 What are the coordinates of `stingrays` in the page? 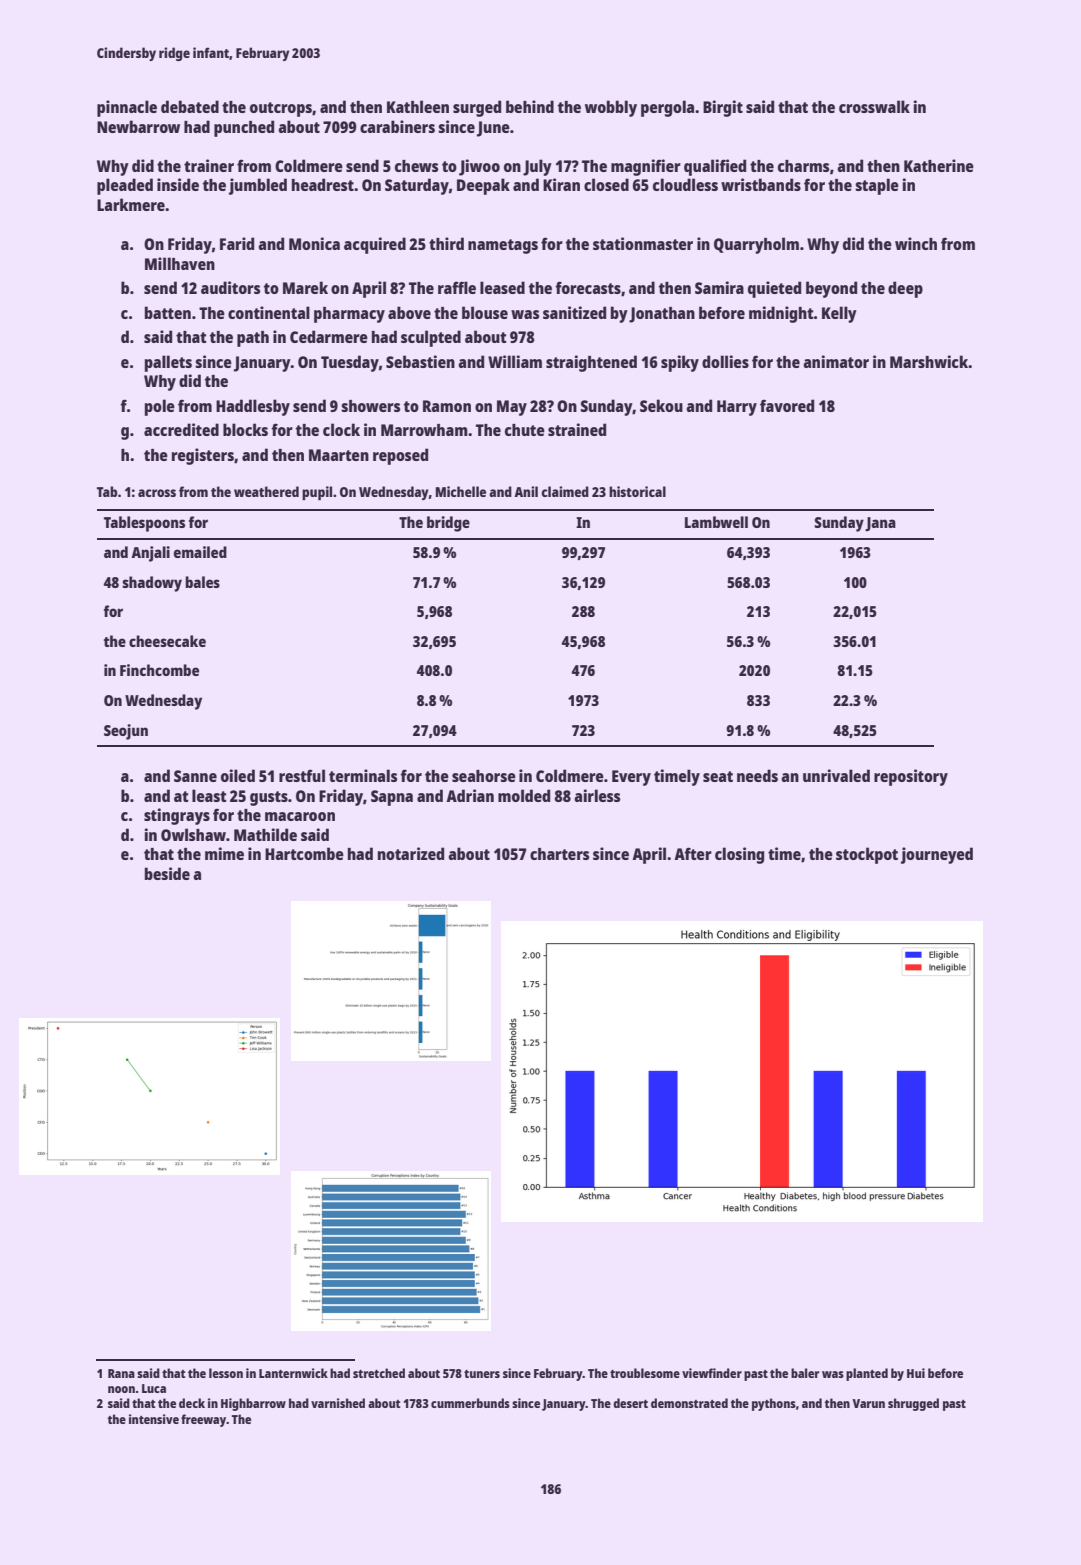 It's located at (177, 816).
